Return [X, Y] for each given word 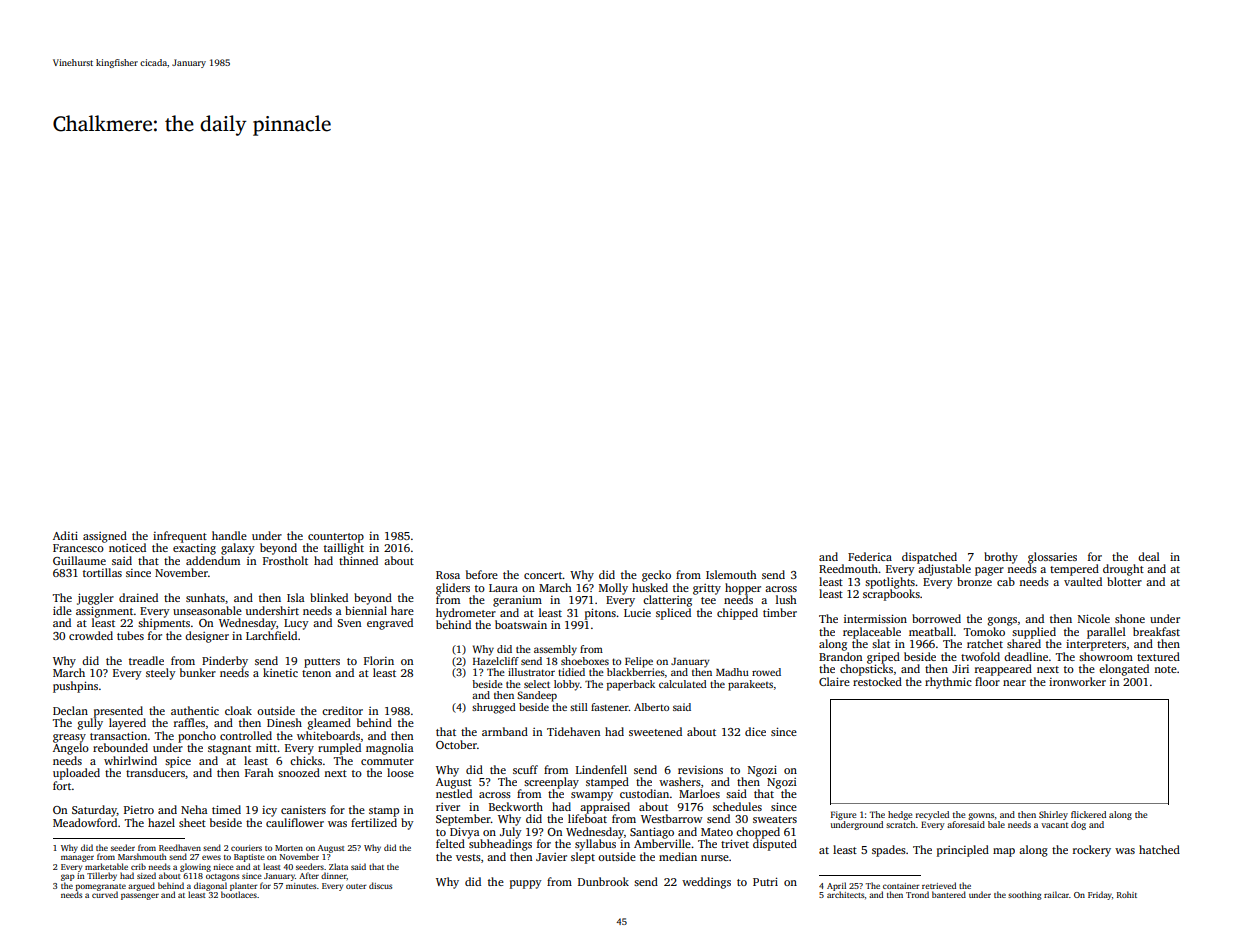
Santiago [652, 833]
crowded [91, 635]
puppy [526, 884]
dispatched [929, 558]
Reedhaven [180, 847]
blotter [1124, 581]
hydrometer [466, 614]
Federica [870, 556]
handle [229, 535]
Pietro [139, 810]
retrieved [939, 885]
